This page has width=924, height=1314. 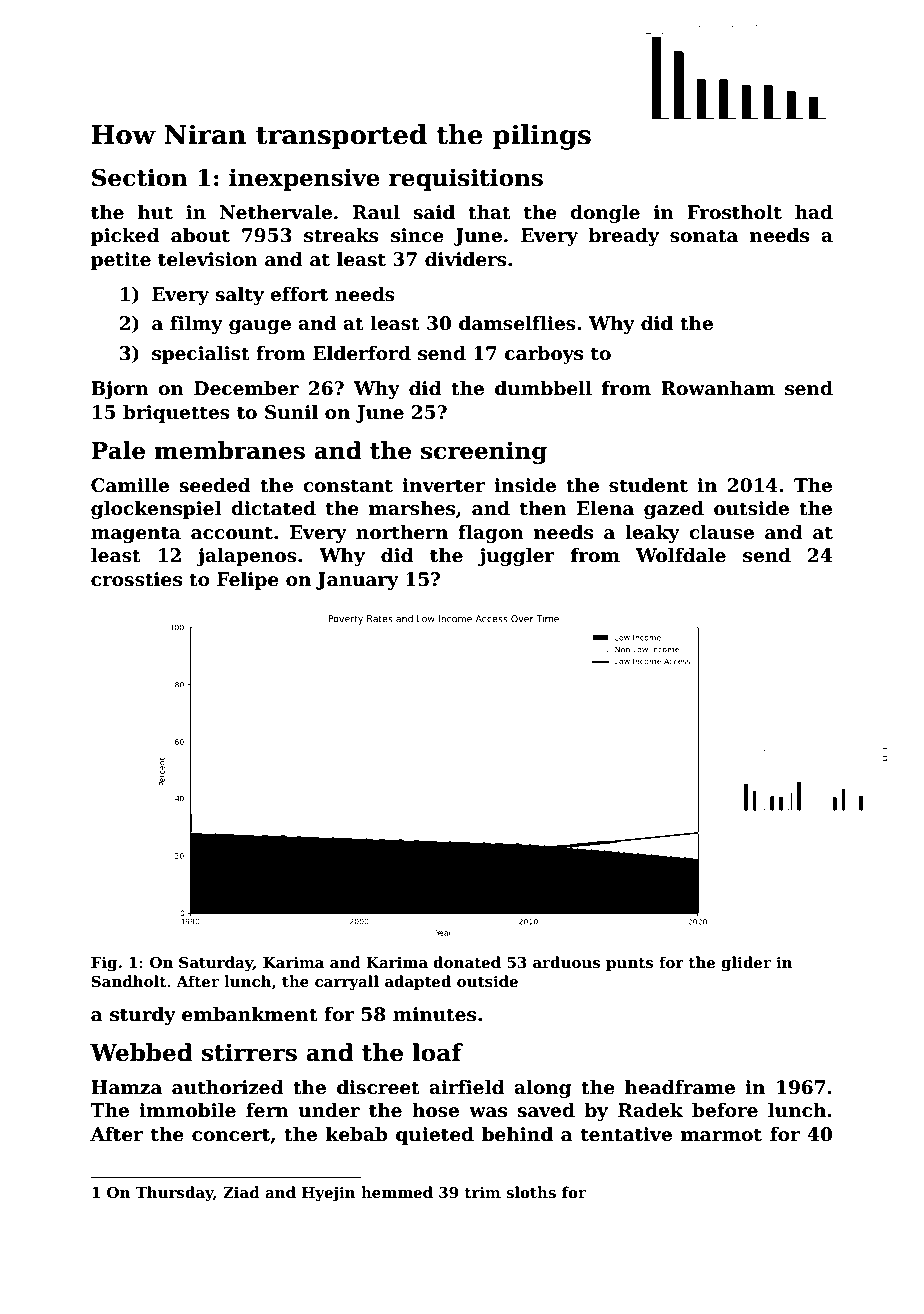 I want to click on Felipe, so click(x=248, y=581).
